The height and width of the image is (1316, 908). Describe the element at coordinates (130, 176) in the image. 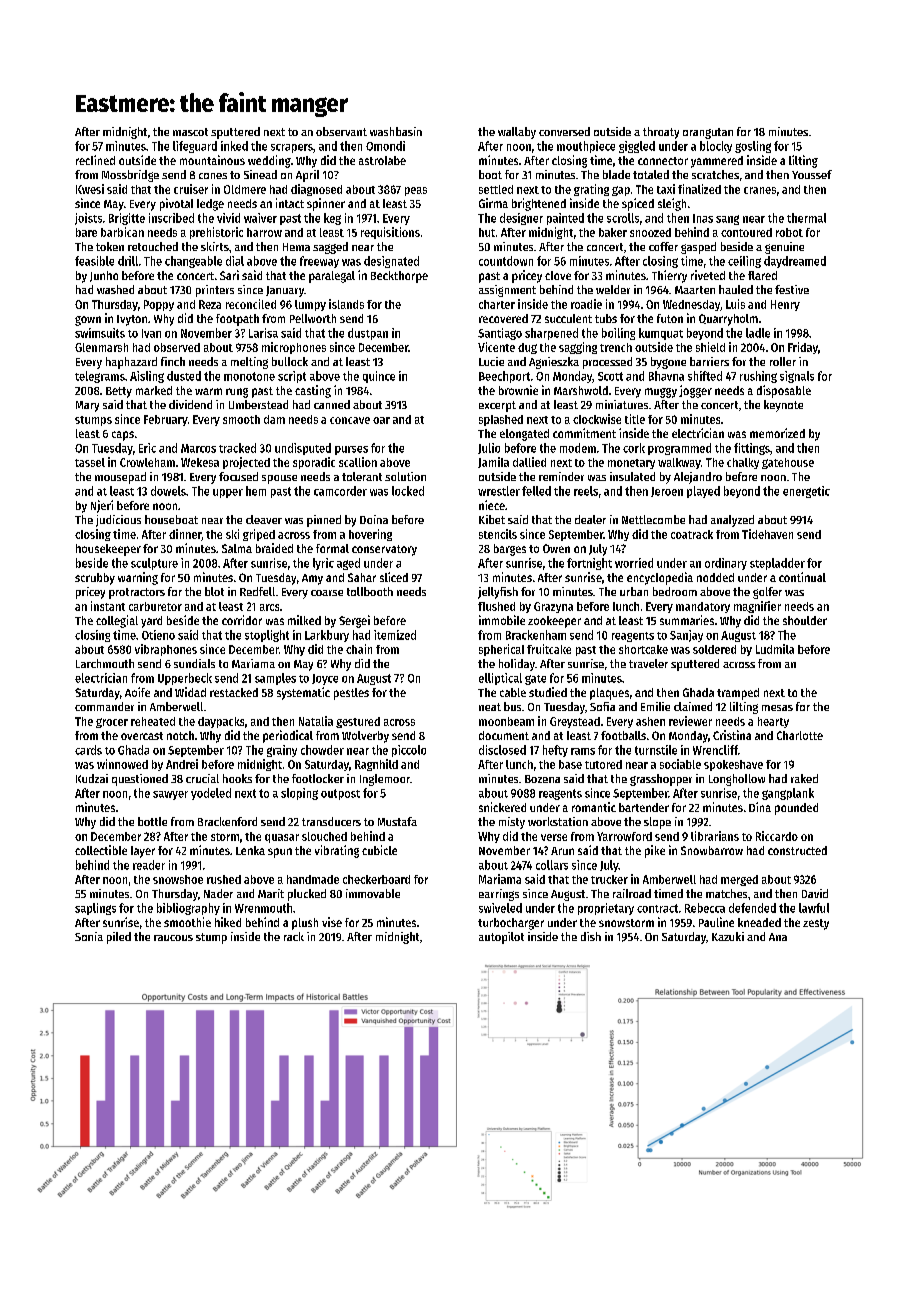

I see `Mossbridge` at that location.
